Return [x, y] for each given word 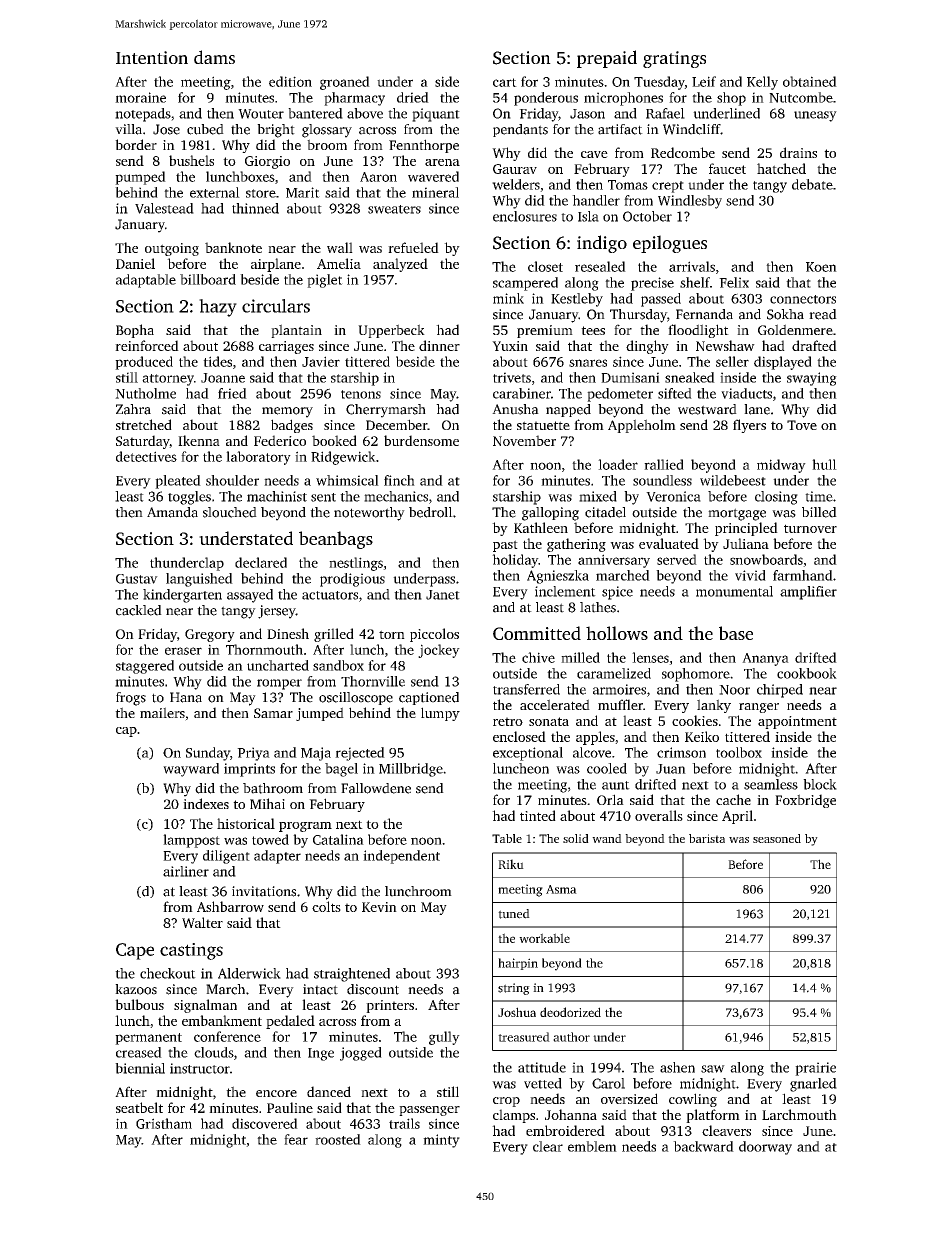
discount [373, 989]
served [677, 559]
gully [444, 1038]
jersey [277, 612]
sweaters [394, 209]
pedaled [290, 1022]
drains [798, 152]
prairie [815, 1069]
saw [713, 1069]
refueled [413, 247]
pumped [140, 178]
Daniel [135, 263]
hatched [781, 168]
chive [538, 657]
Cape [135, 951]
